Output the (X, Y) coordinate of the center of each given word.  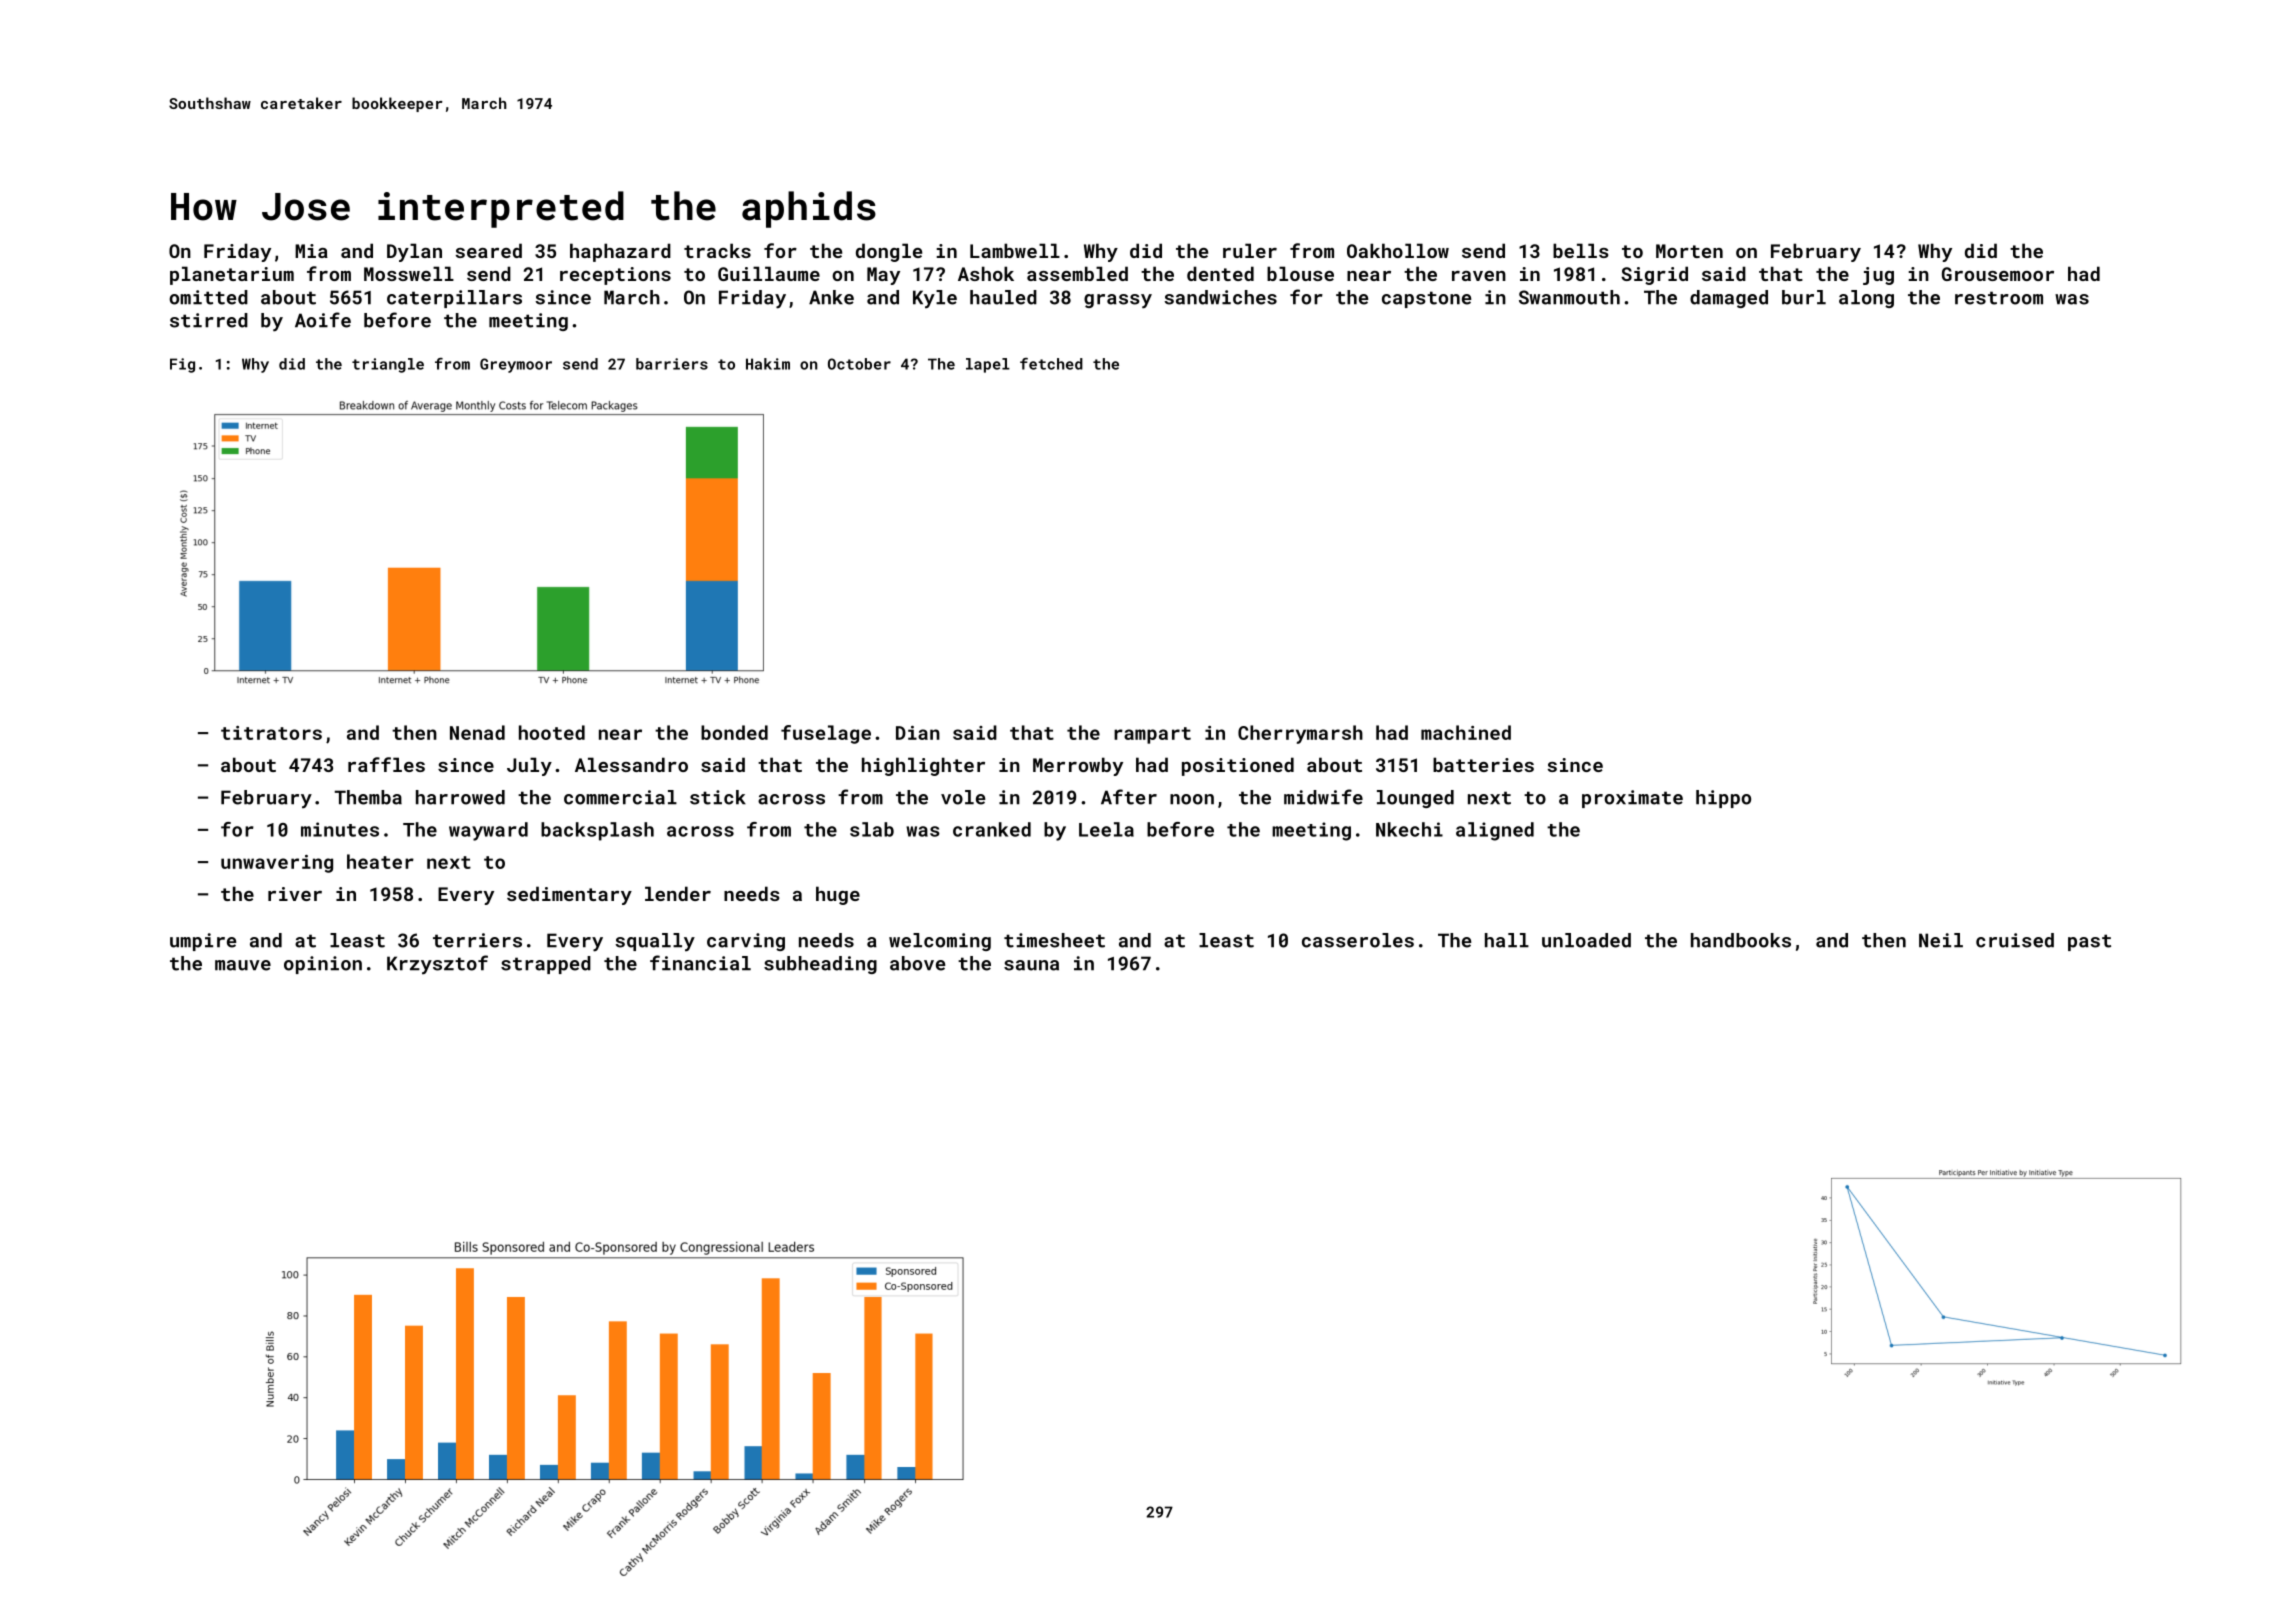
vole (963, 797)
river (295, 894)
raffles (386, 764)
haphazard (620, 252)
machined (1466, 732)
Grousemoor (1998, 274)
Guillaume (769, 273)
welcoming (940, 942)
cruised (2015, 940)
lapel (988, 365)
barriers (672, 364)
